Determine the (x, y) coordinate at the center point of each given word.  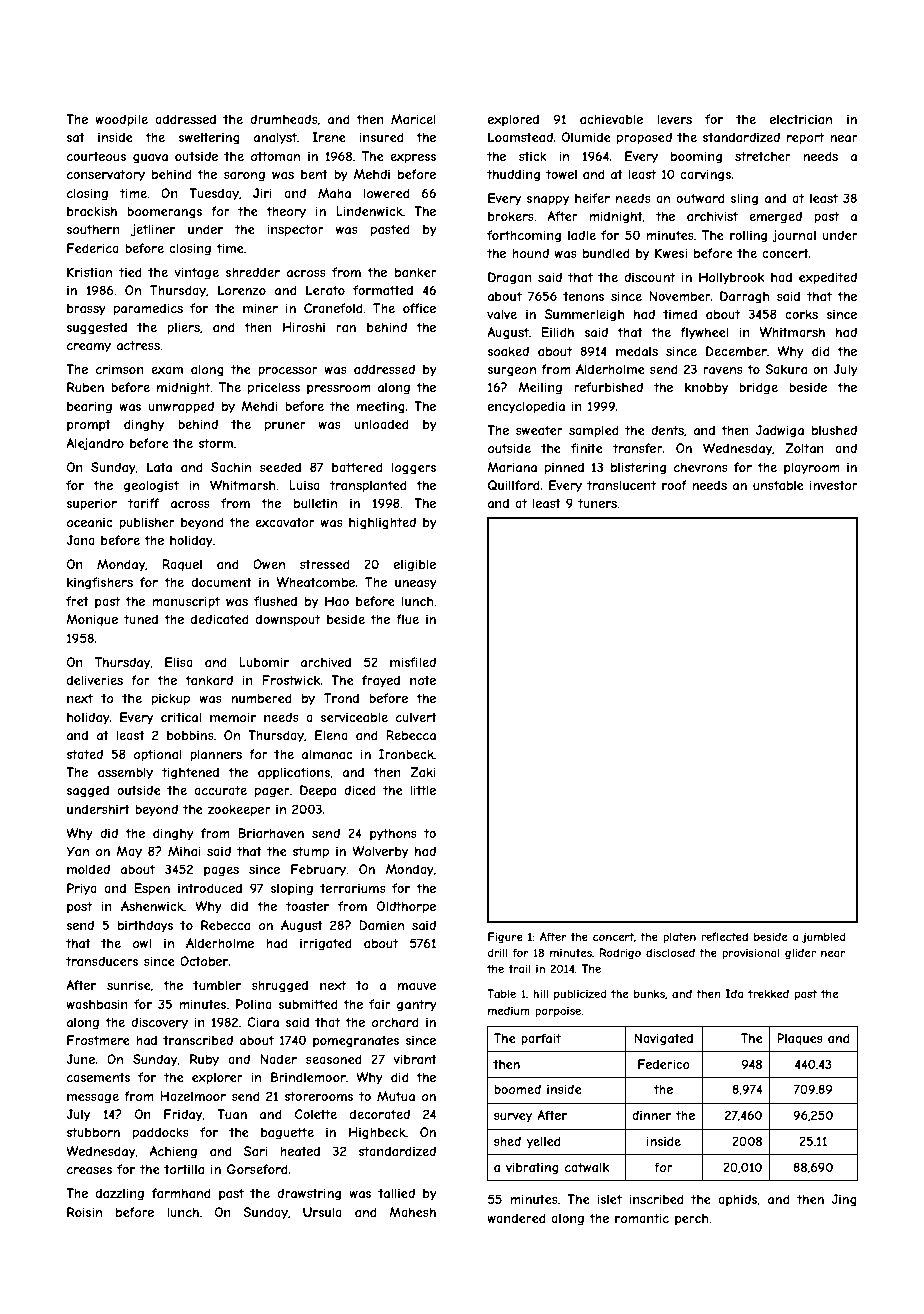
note (423, 680)
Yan (77, 851)
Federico (664, 1064)
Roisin (84, 1212)
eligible (415, 565)
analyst (275, 138)
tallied (396, 1193)
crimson (120, 369)
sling (744, 199)
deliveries (95, 680)
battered (357, 467)
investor (834, 485)
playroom (812, 468)
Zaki (423, 772)
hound (530, 253)
